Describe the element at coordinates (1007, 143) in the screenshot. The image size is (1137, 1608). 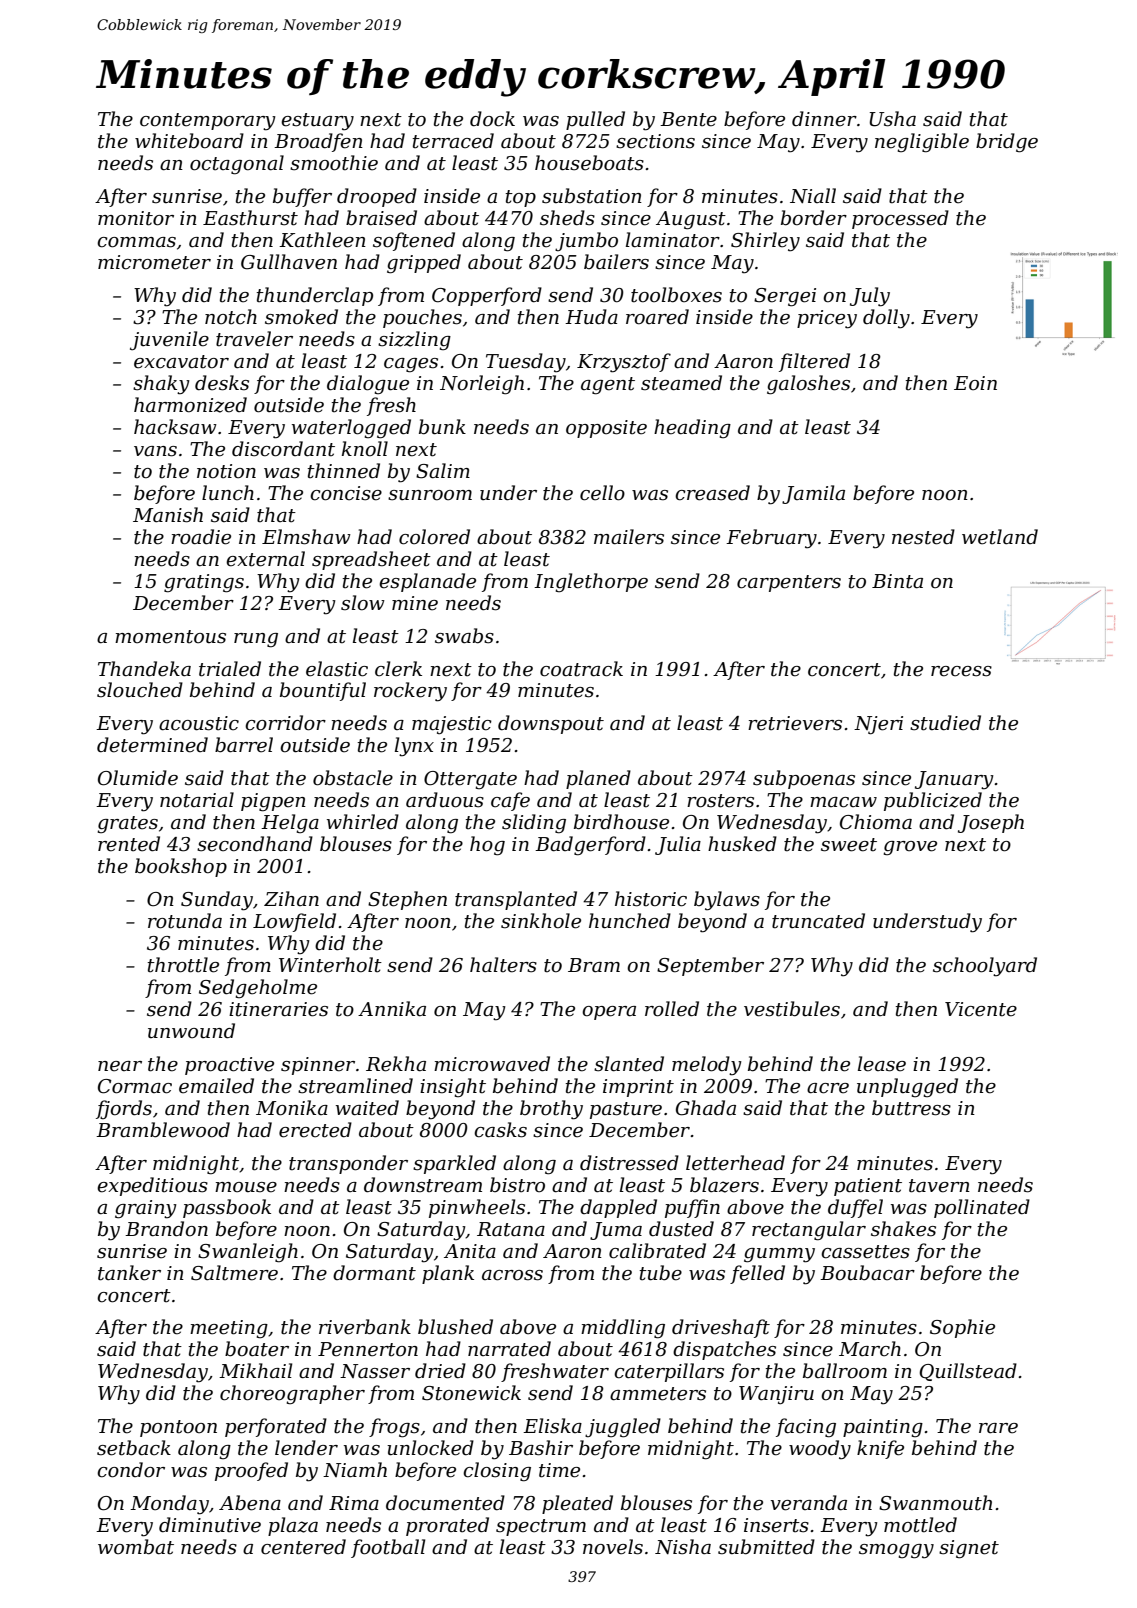
I see `bridge` at that location.
